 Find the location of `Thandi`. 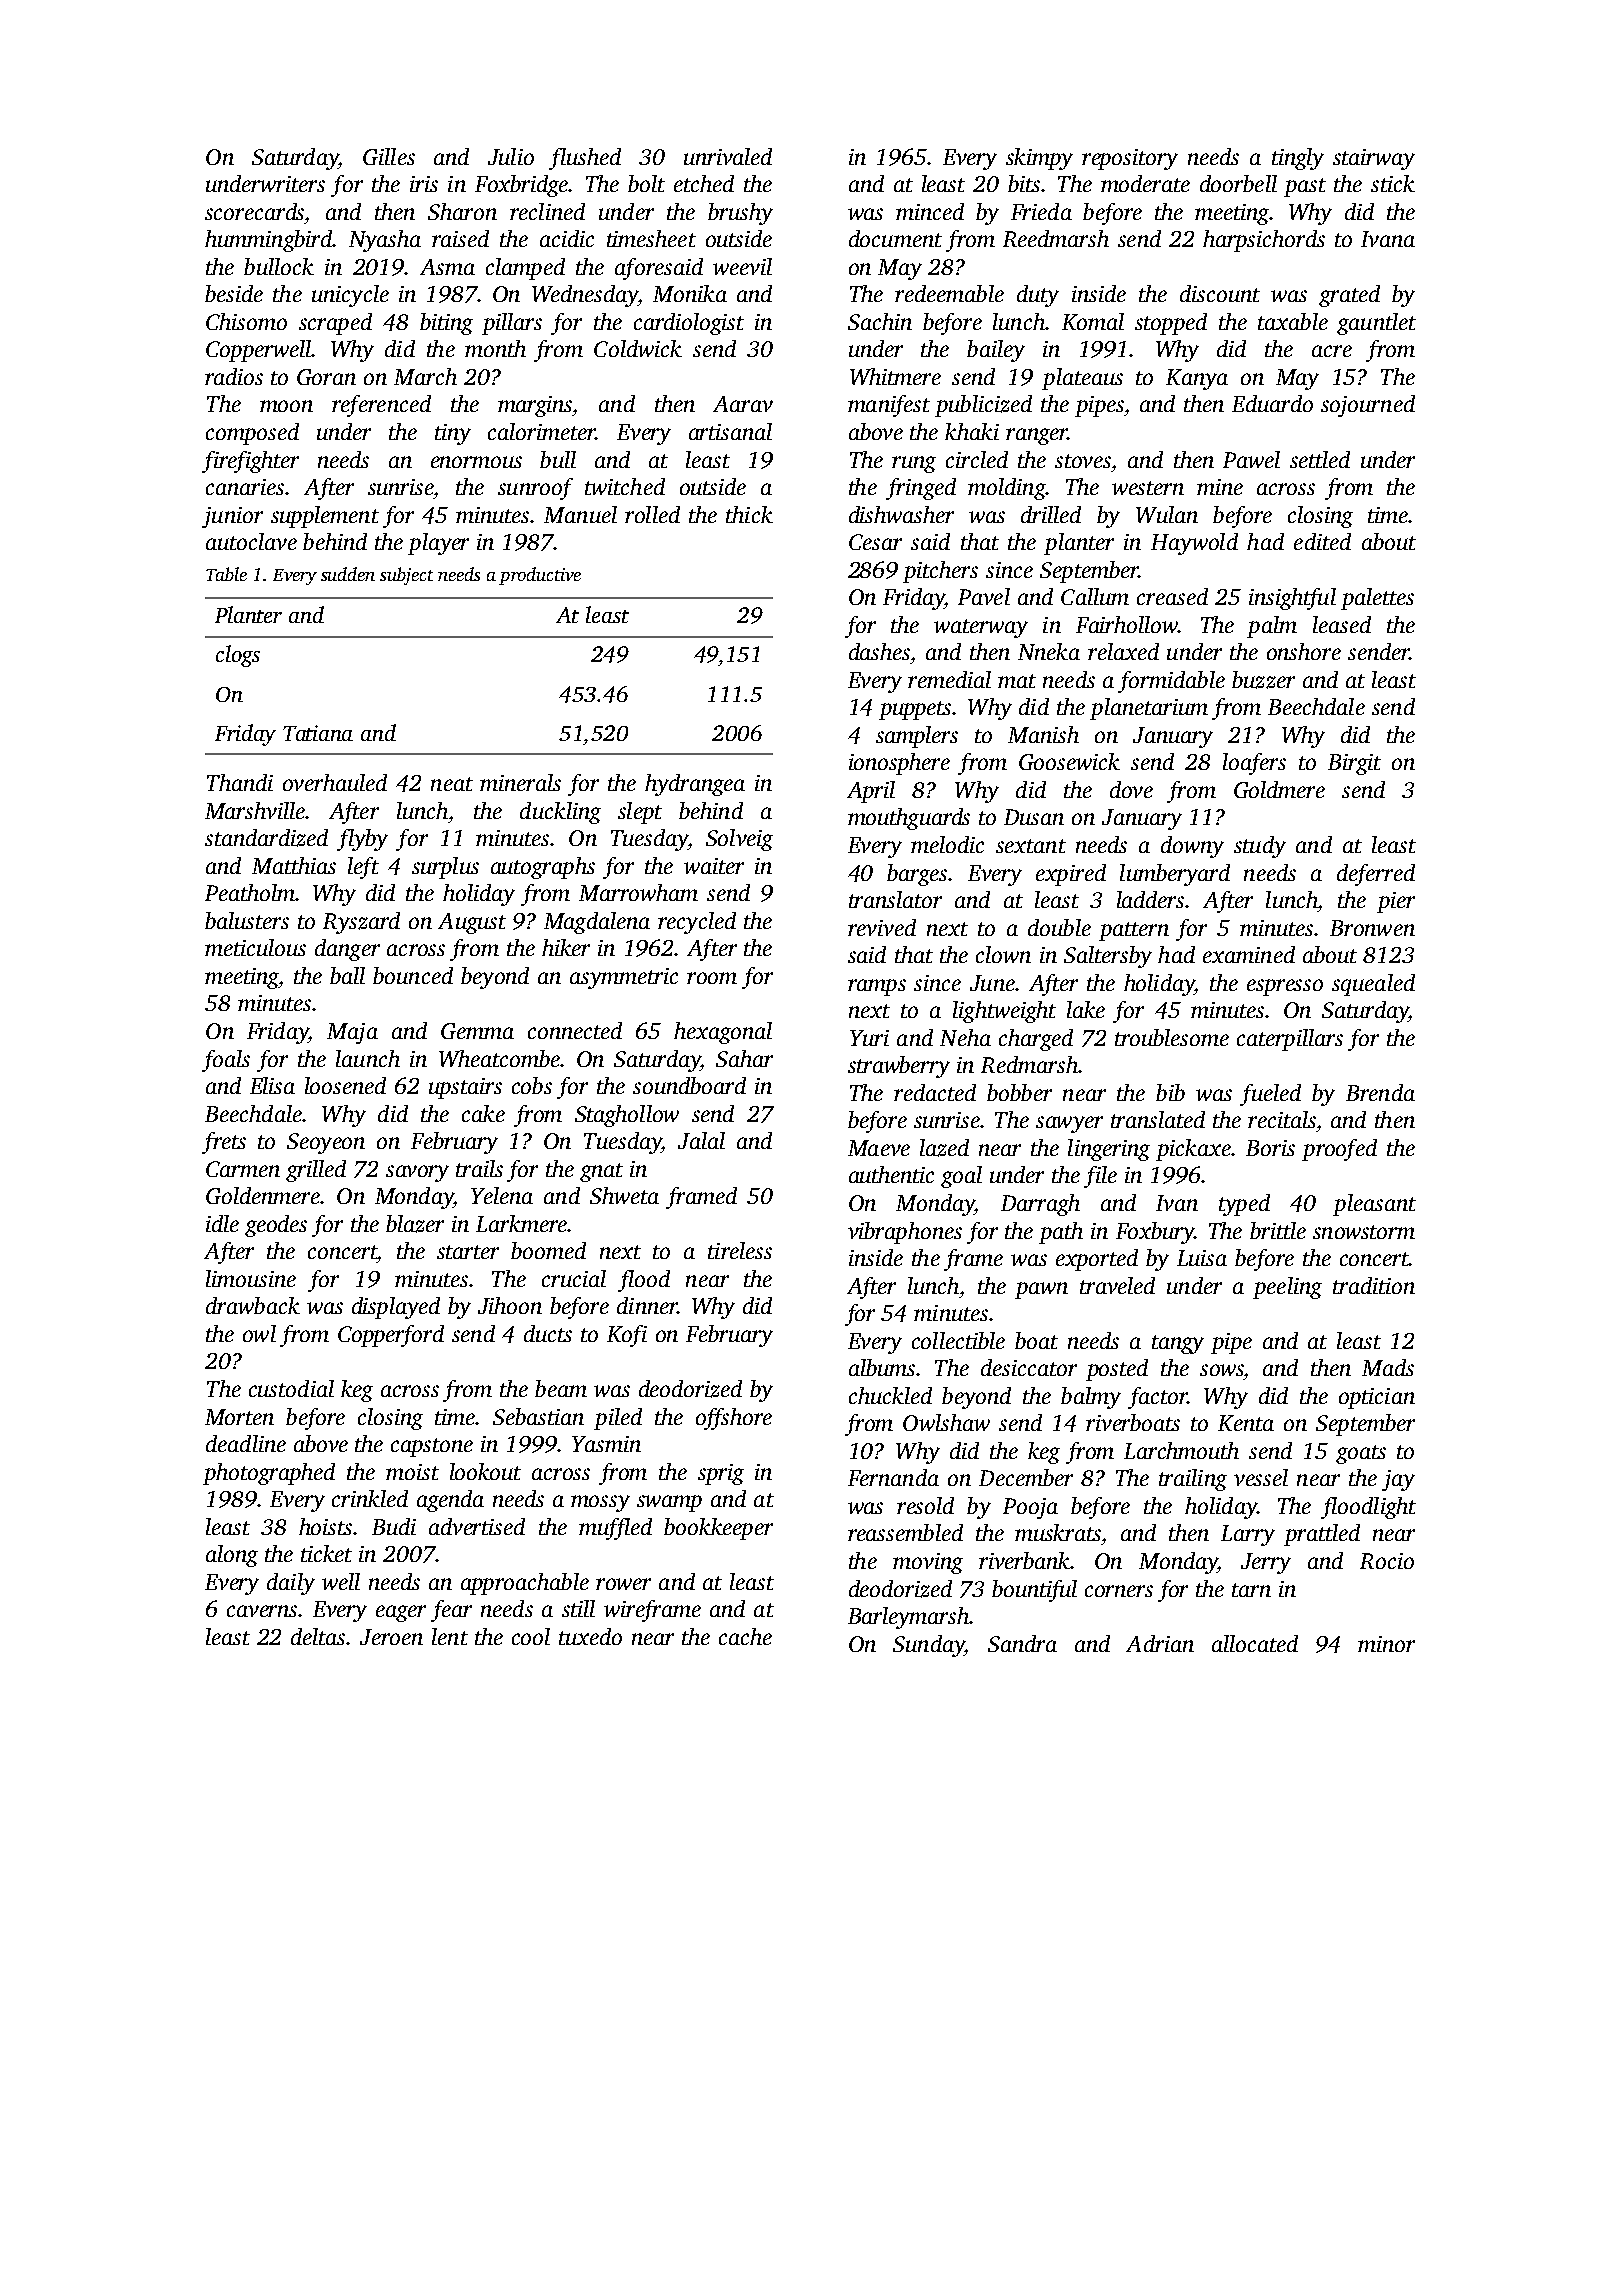

Thandi is located at coordinates (240, 782).
